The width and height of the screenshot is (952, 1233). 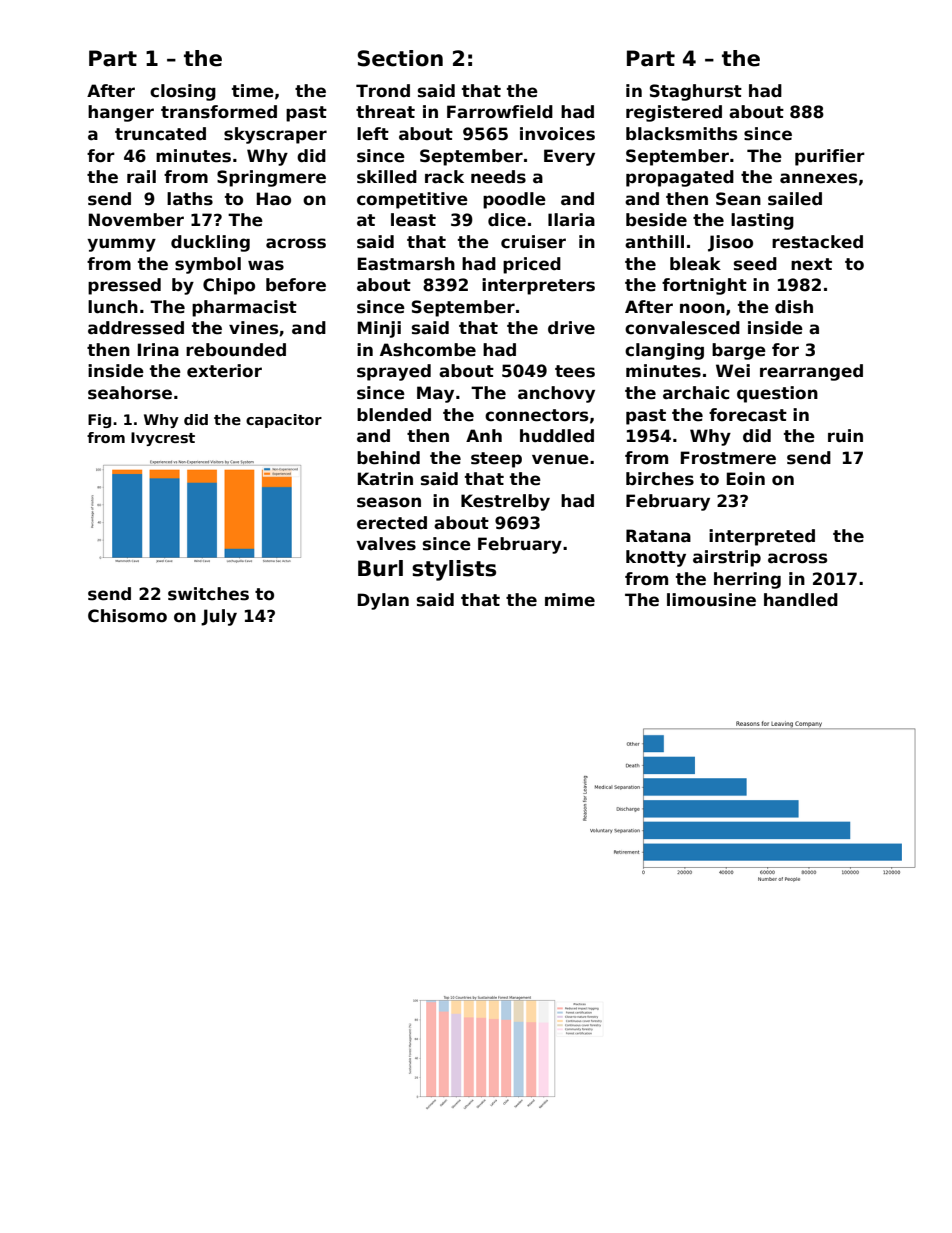 I want to click on addressed, so click(x=136, y=328).
